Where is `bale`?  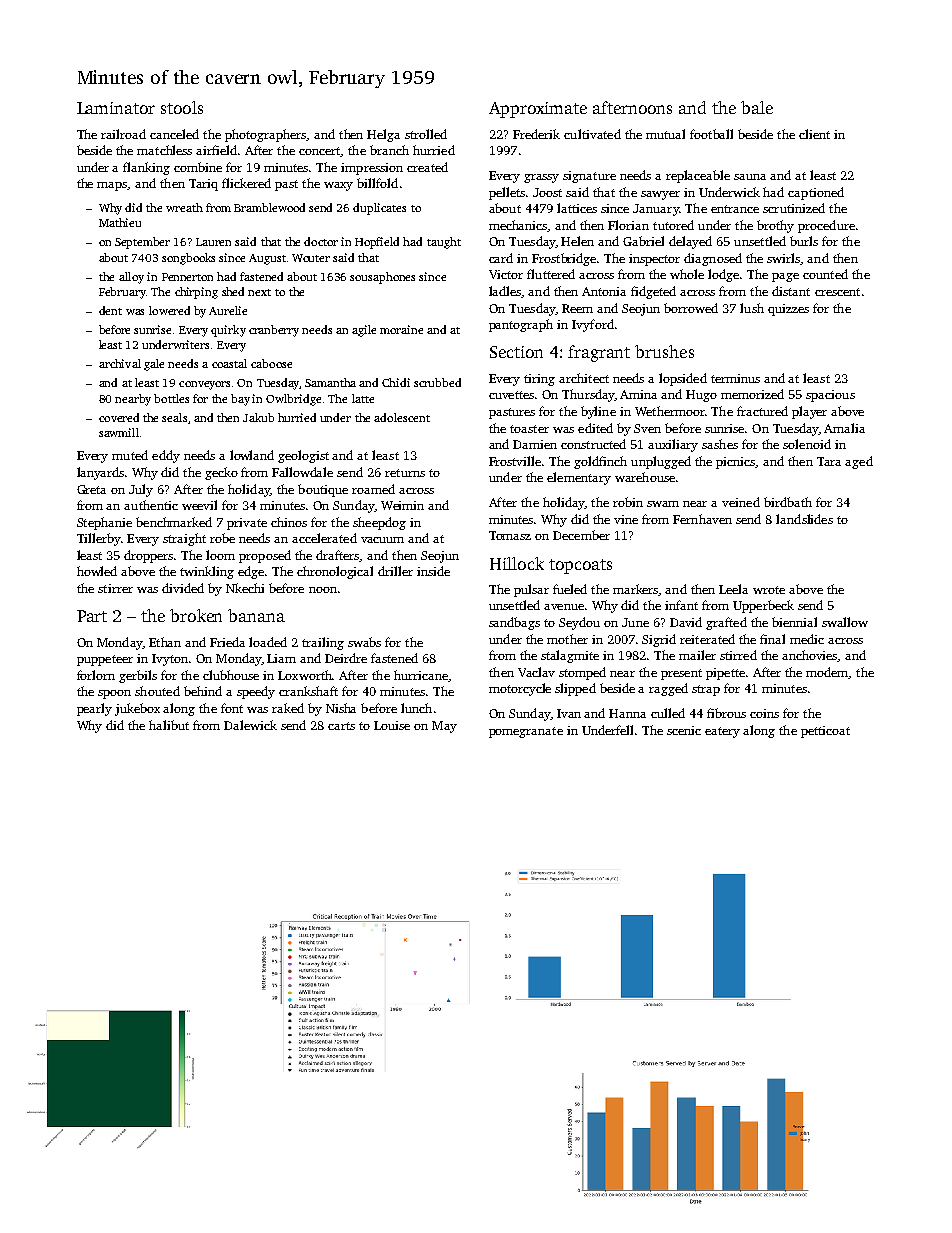 bale is located at coordinates (757, 107).
